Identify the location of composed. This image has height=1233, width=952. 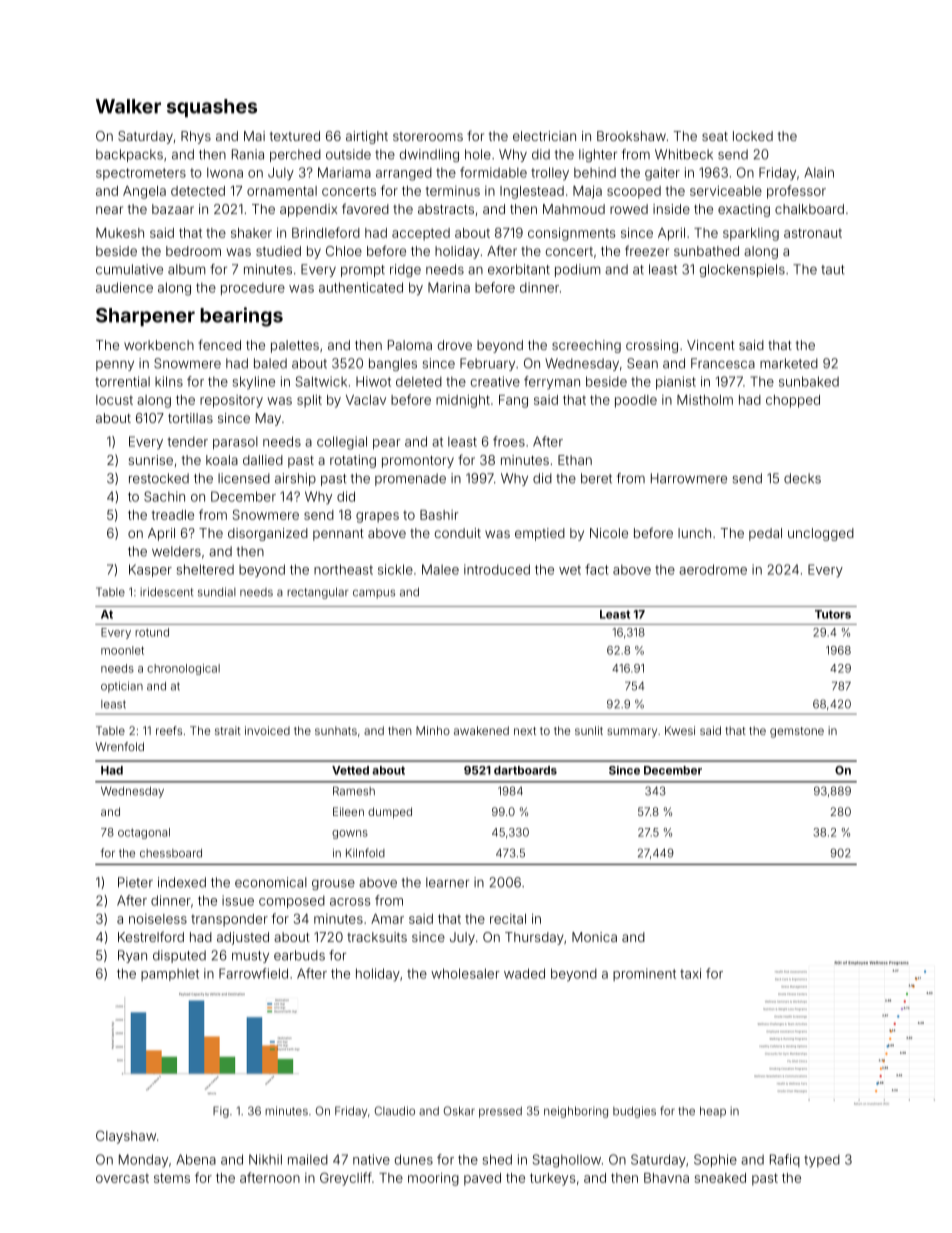
(292, 902).
